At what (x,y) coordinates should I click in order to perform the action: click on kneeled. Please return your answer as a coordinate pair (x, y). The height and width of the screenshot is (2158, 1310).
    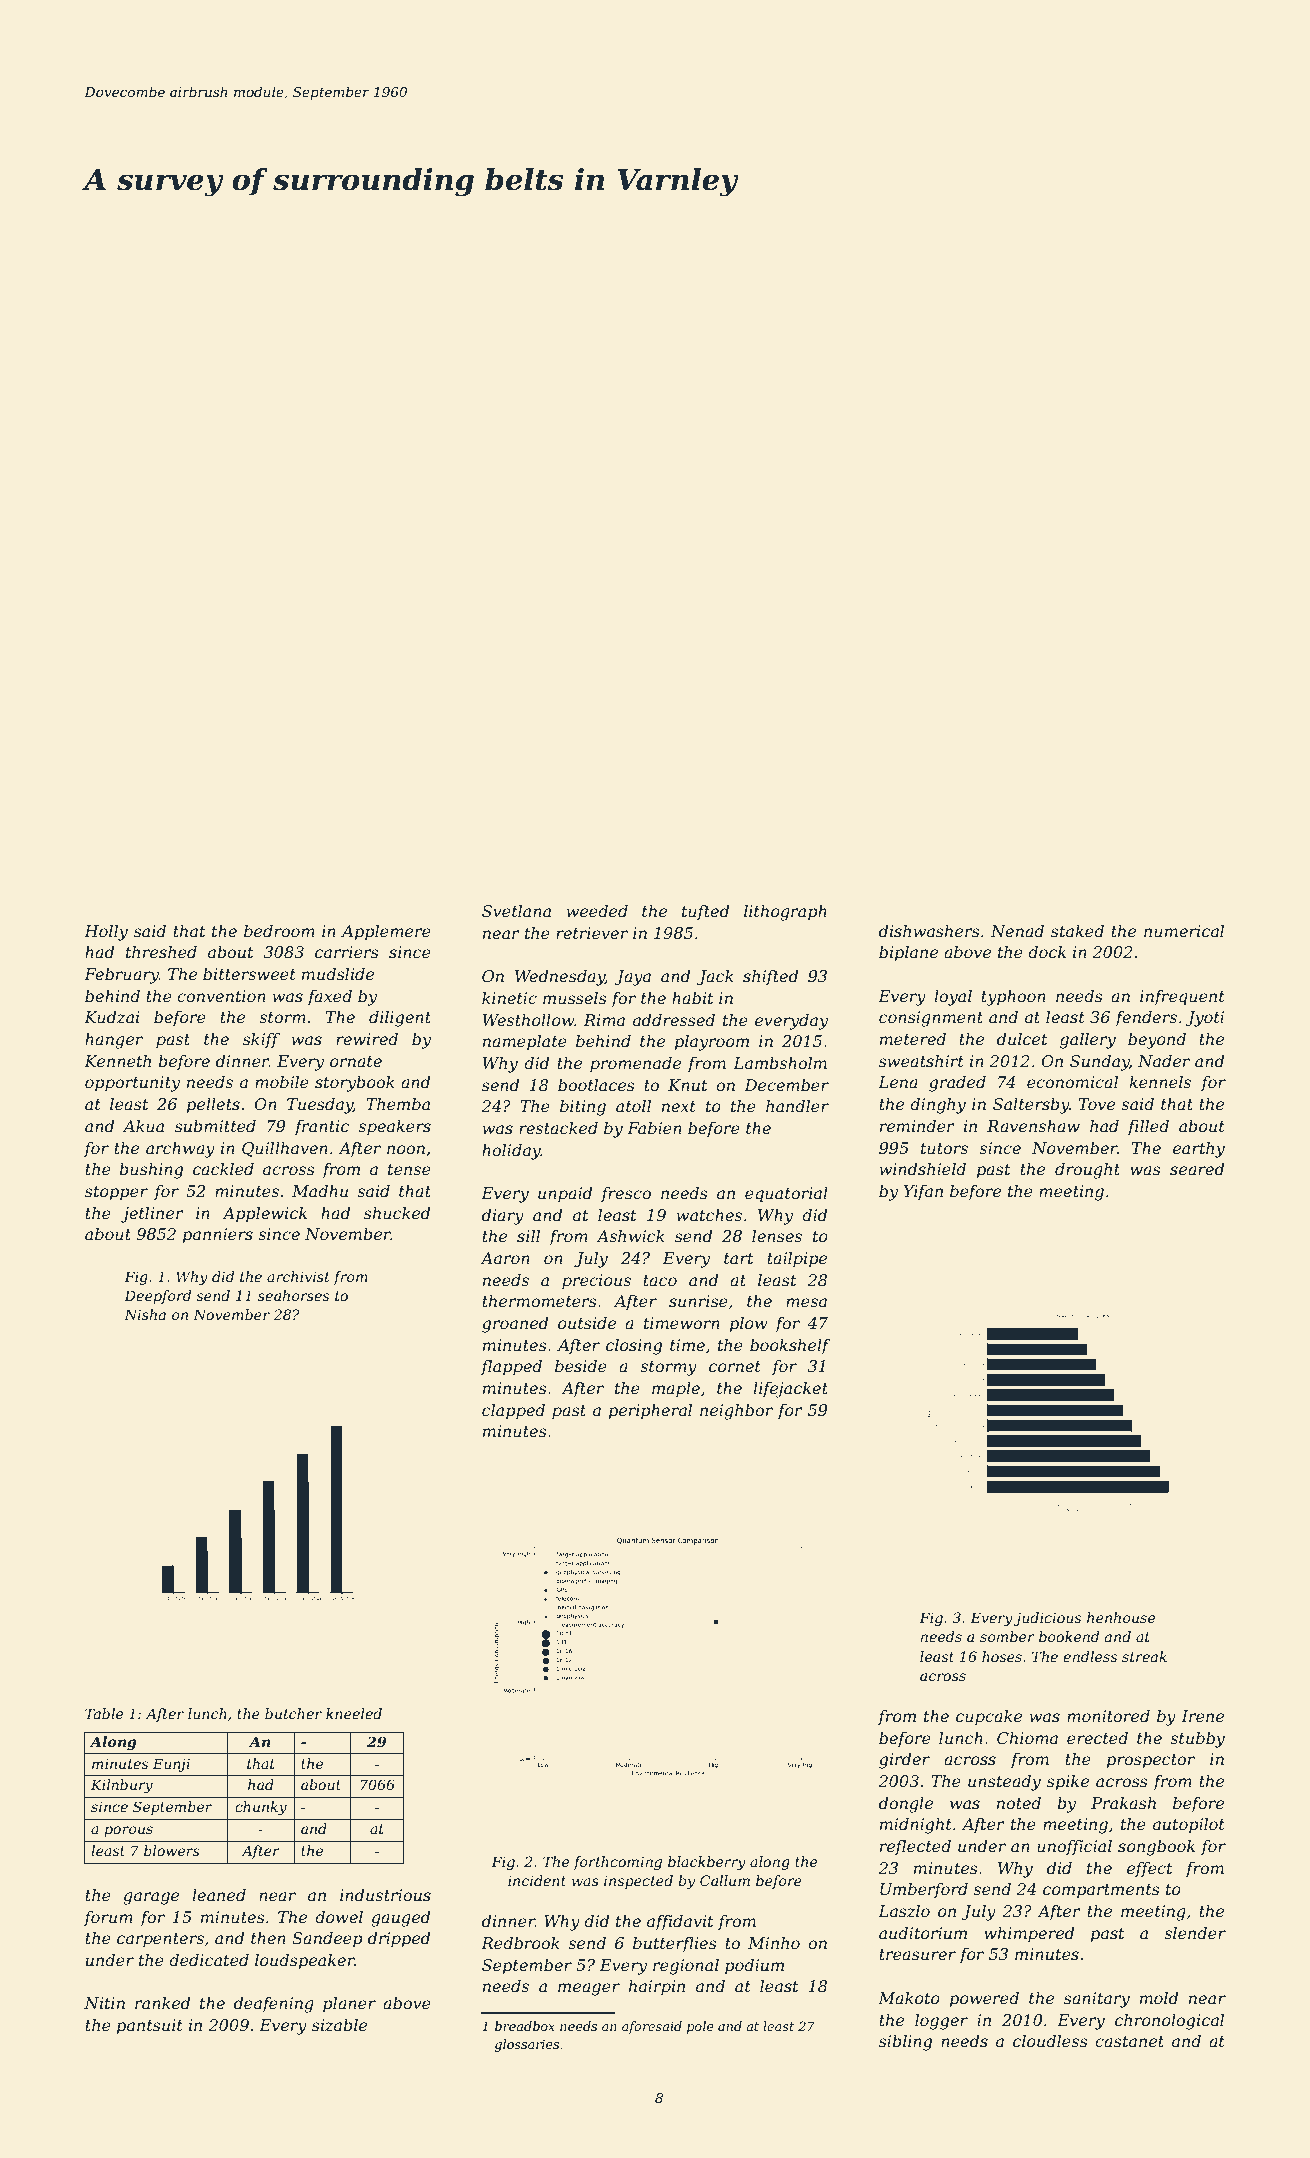
    Looking at the image, I should click on (354, 1713).
